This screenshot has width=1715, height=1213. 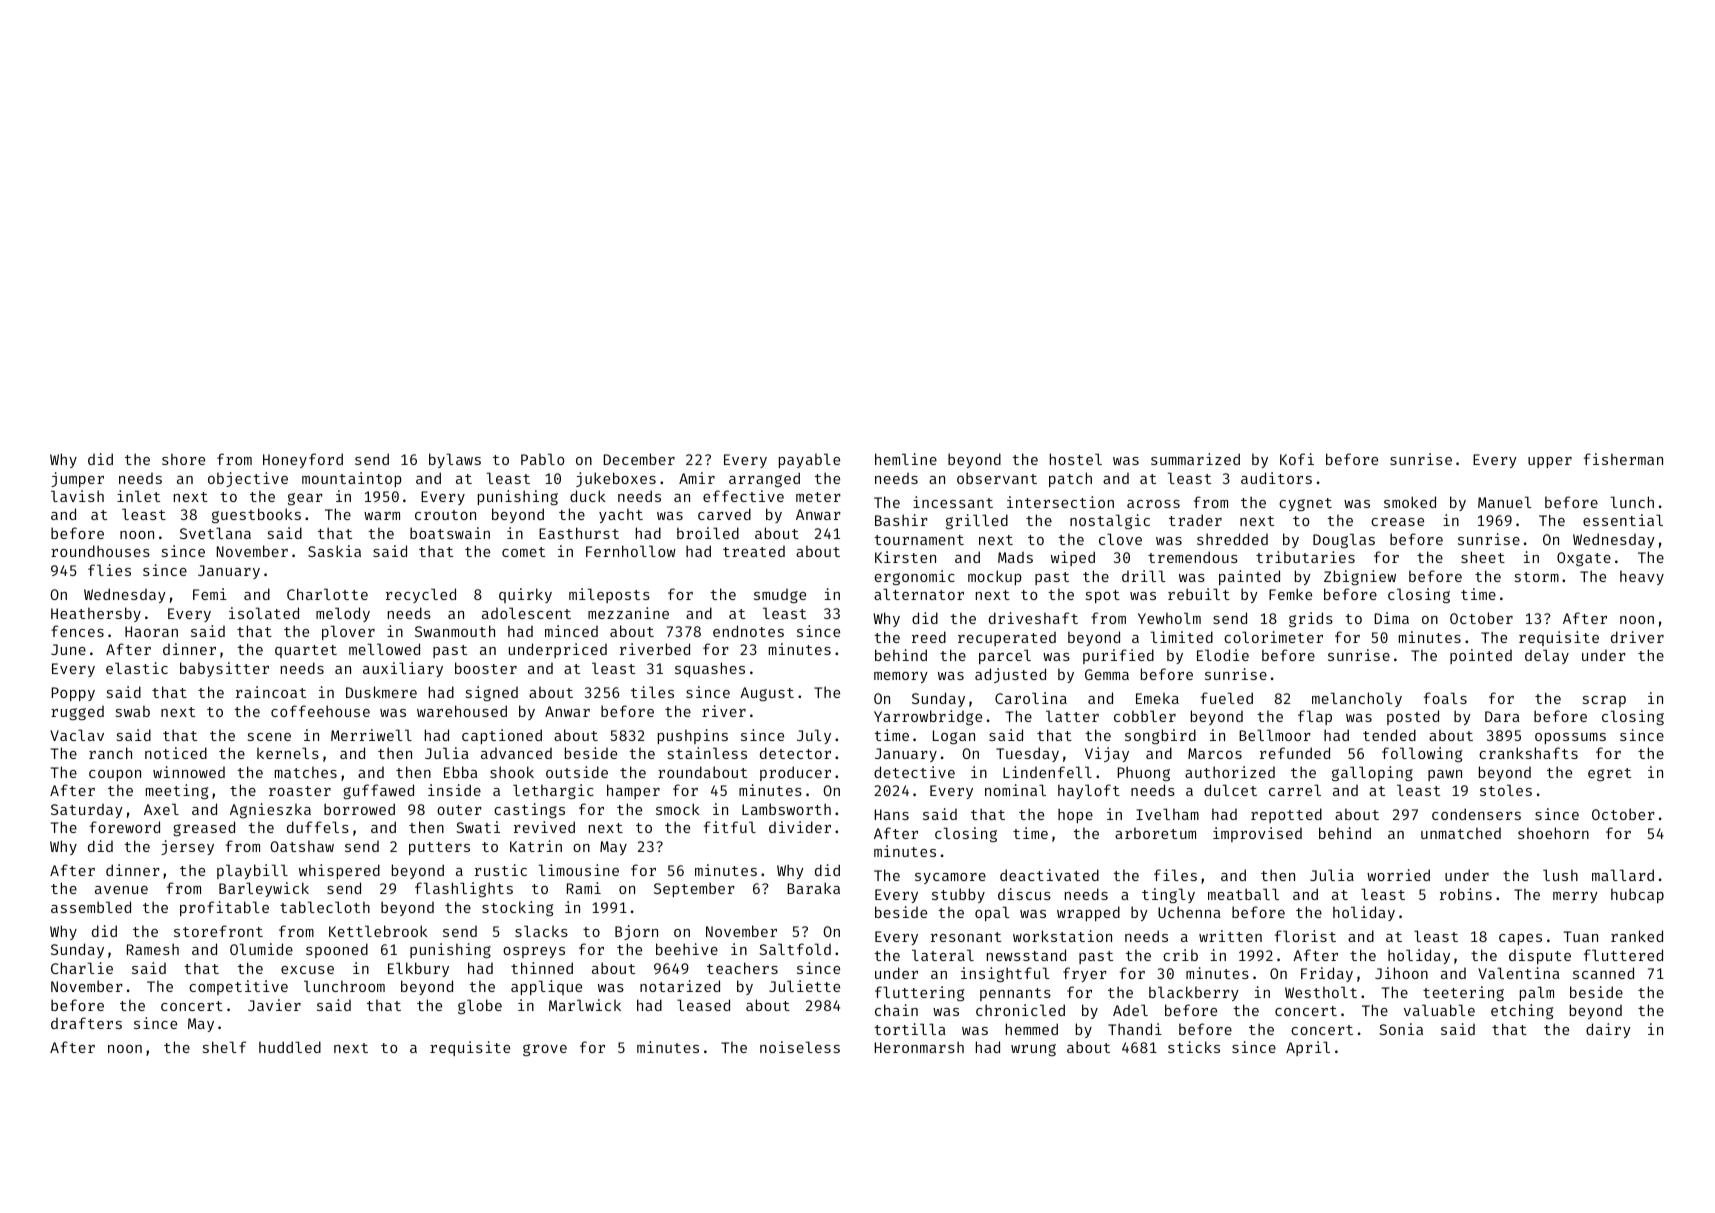 What do you see at coordinates (1623, 459) in the screenshot?
I see `fisherman` at bounding box center [1623, 459].
